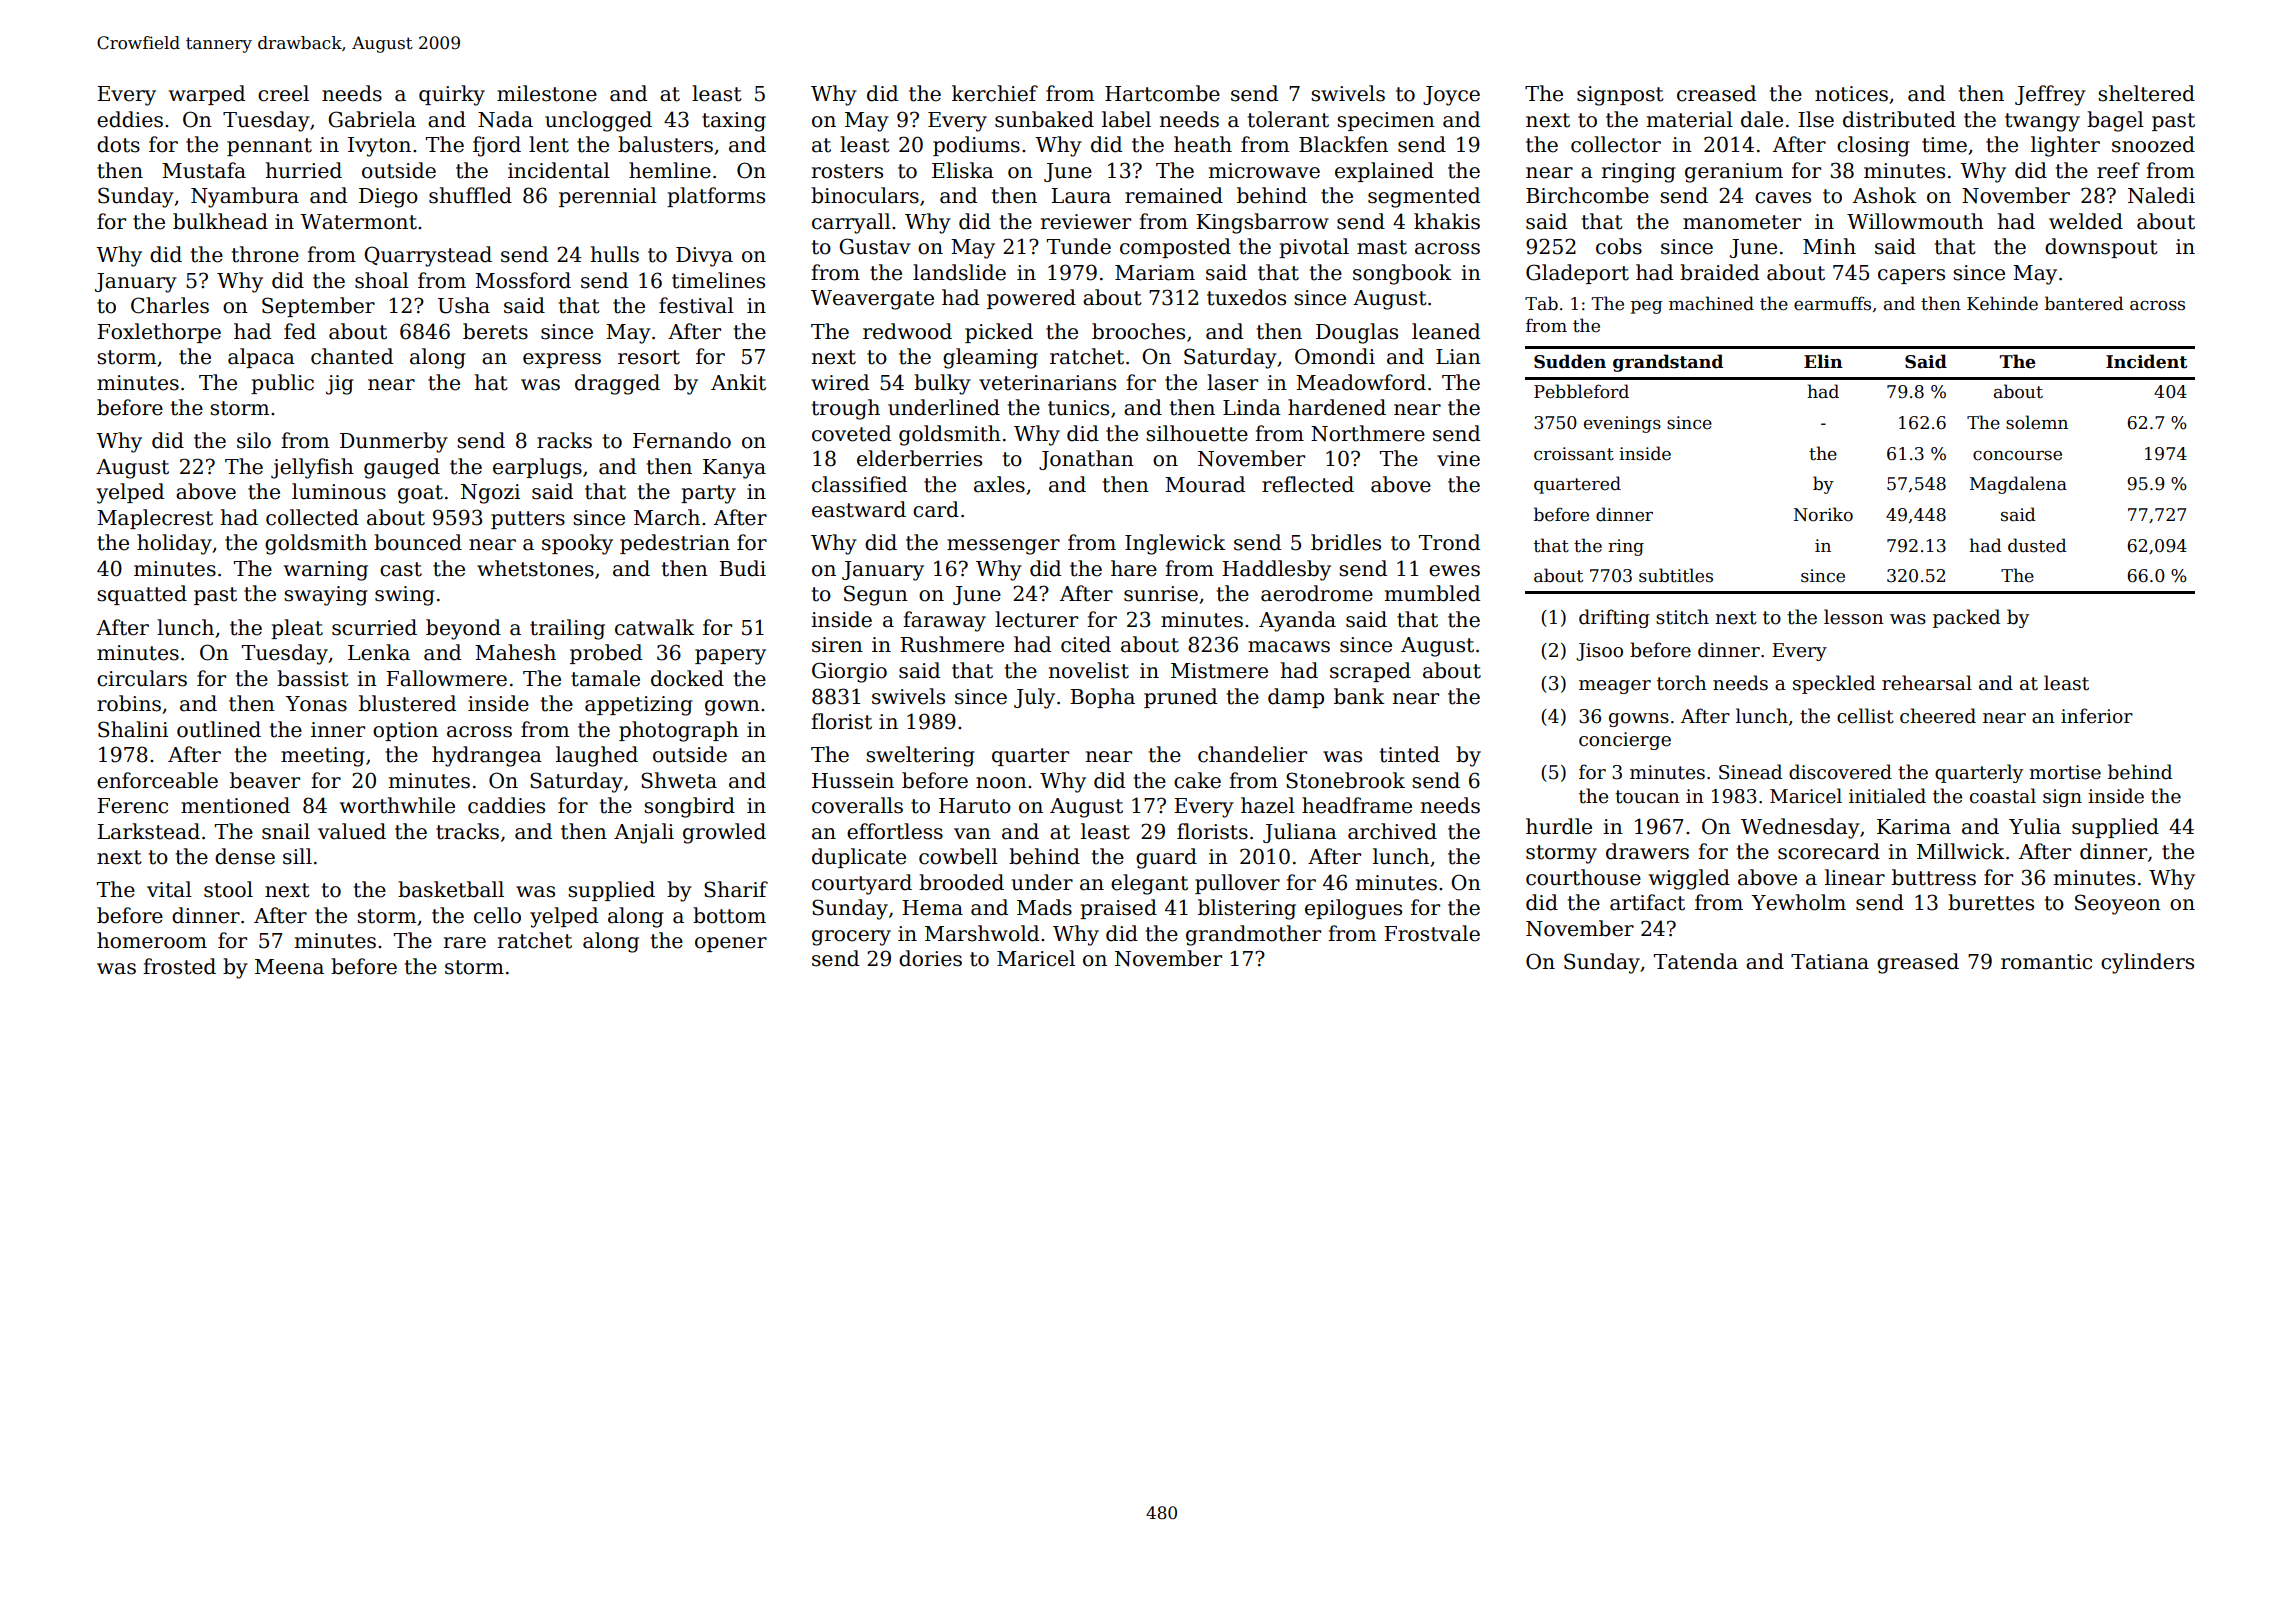 The image size is (2292, 1620). What do you see at coordinates (2037, 545) in the document?
I see `dusted` at bounding box center [2037, 545].
